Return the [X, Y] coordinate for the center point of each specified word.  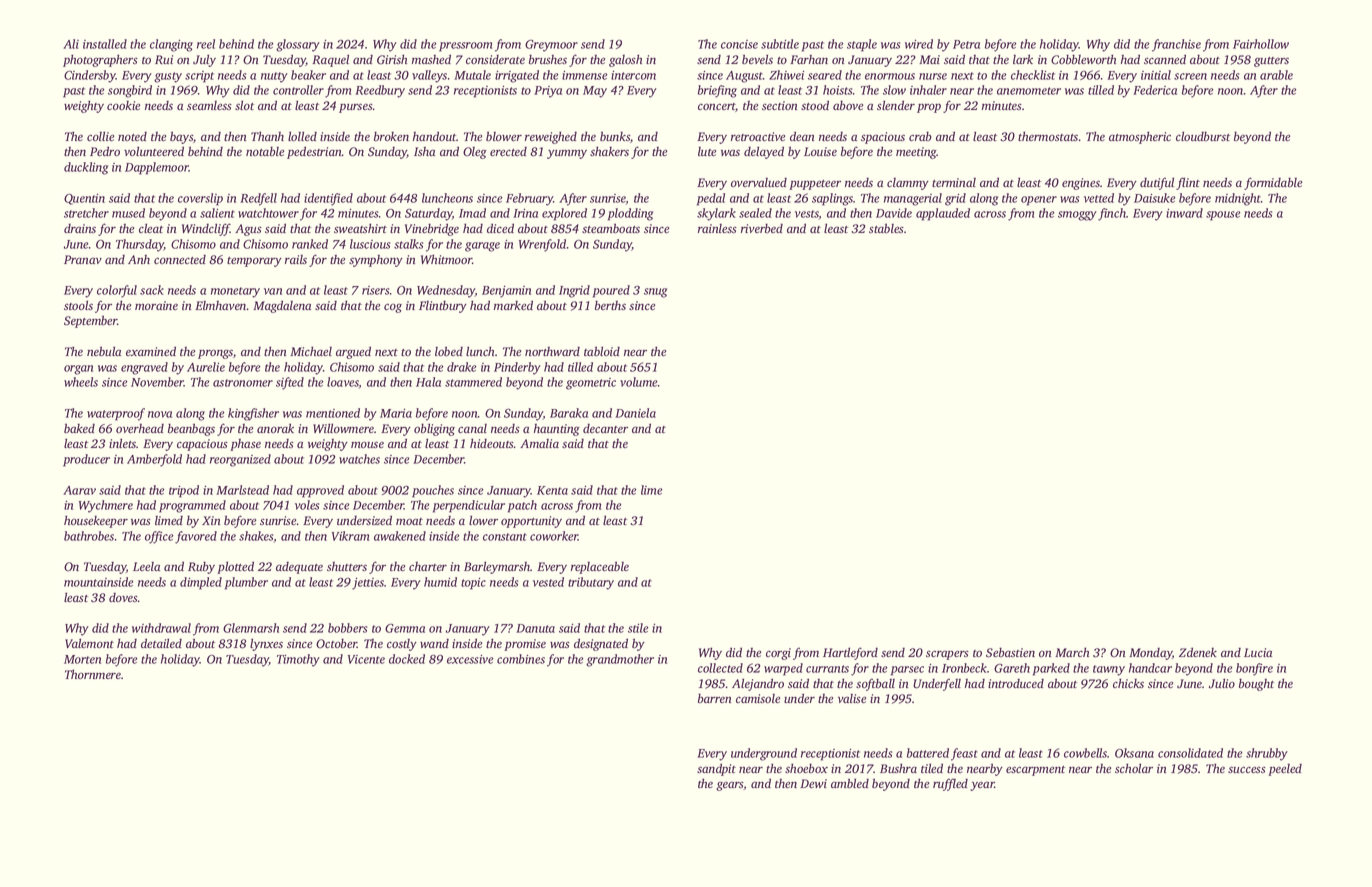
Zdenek [1198, 652]
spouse [1223, 216]
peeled [1285, 770]
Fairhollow [1261, 44]
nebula [104, 351]
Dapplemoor [157, 168]
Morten [82, 659]
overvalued [759, 182]
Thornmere [93, 674]
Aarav [79, 490]
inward [1184, 213]
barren [714, 698]
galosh [625, 60]
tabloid [602, 351]
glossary [298, 45]
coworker [554, 536]
